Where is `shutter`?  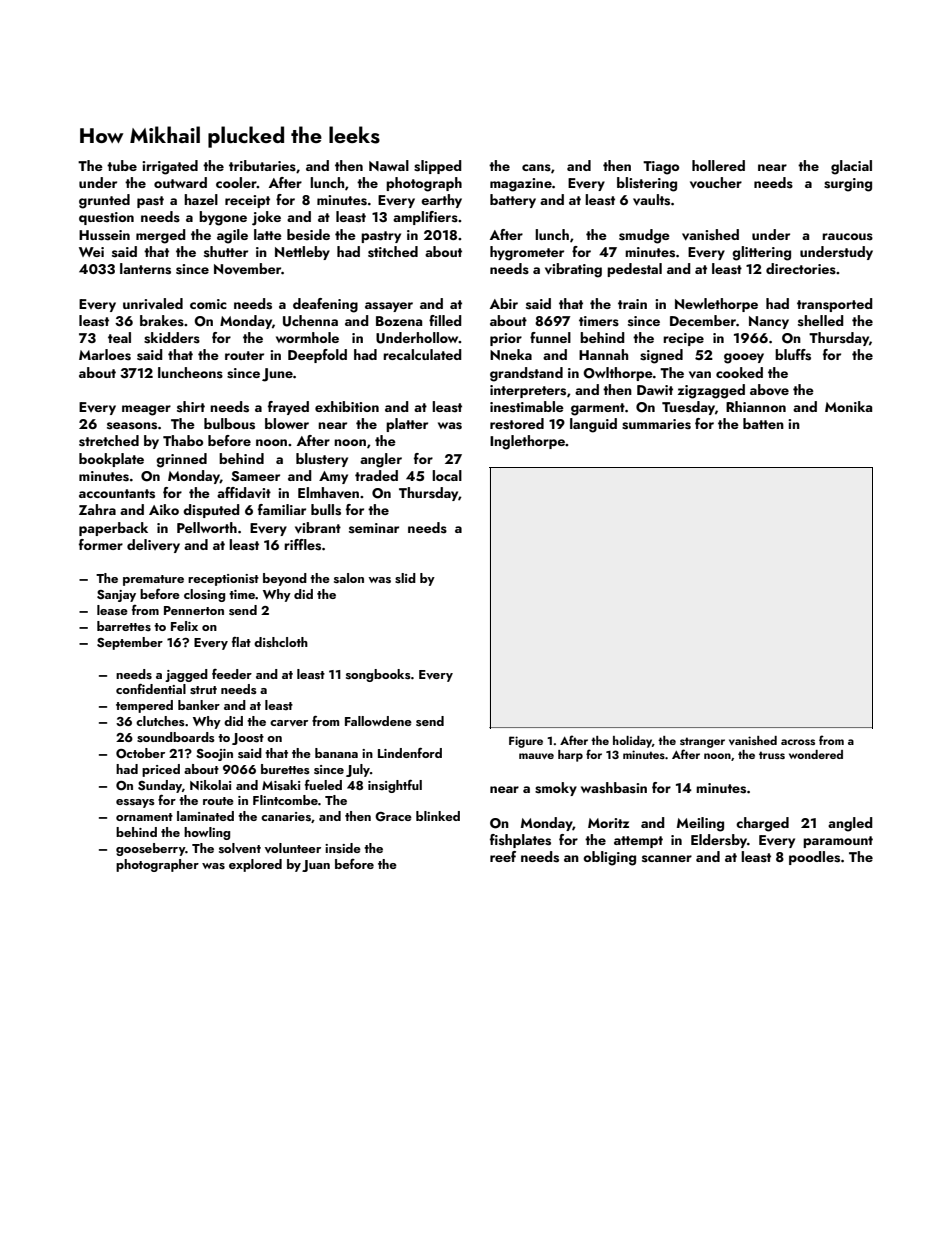
shutter is located at coordinates (226, 252).
